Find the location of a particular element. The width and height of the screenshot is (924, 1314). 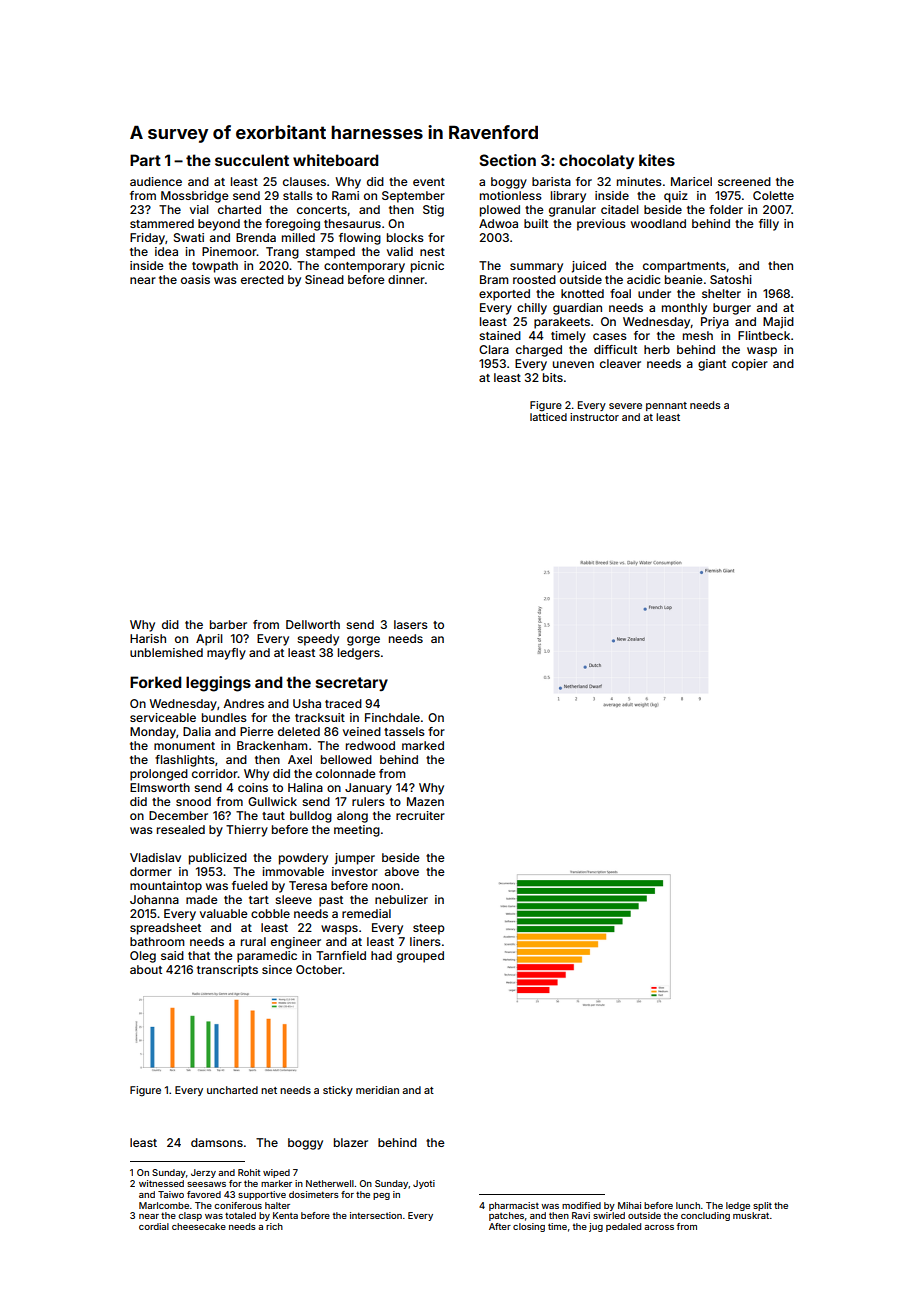

veined is located at coordinates (362, 731).
